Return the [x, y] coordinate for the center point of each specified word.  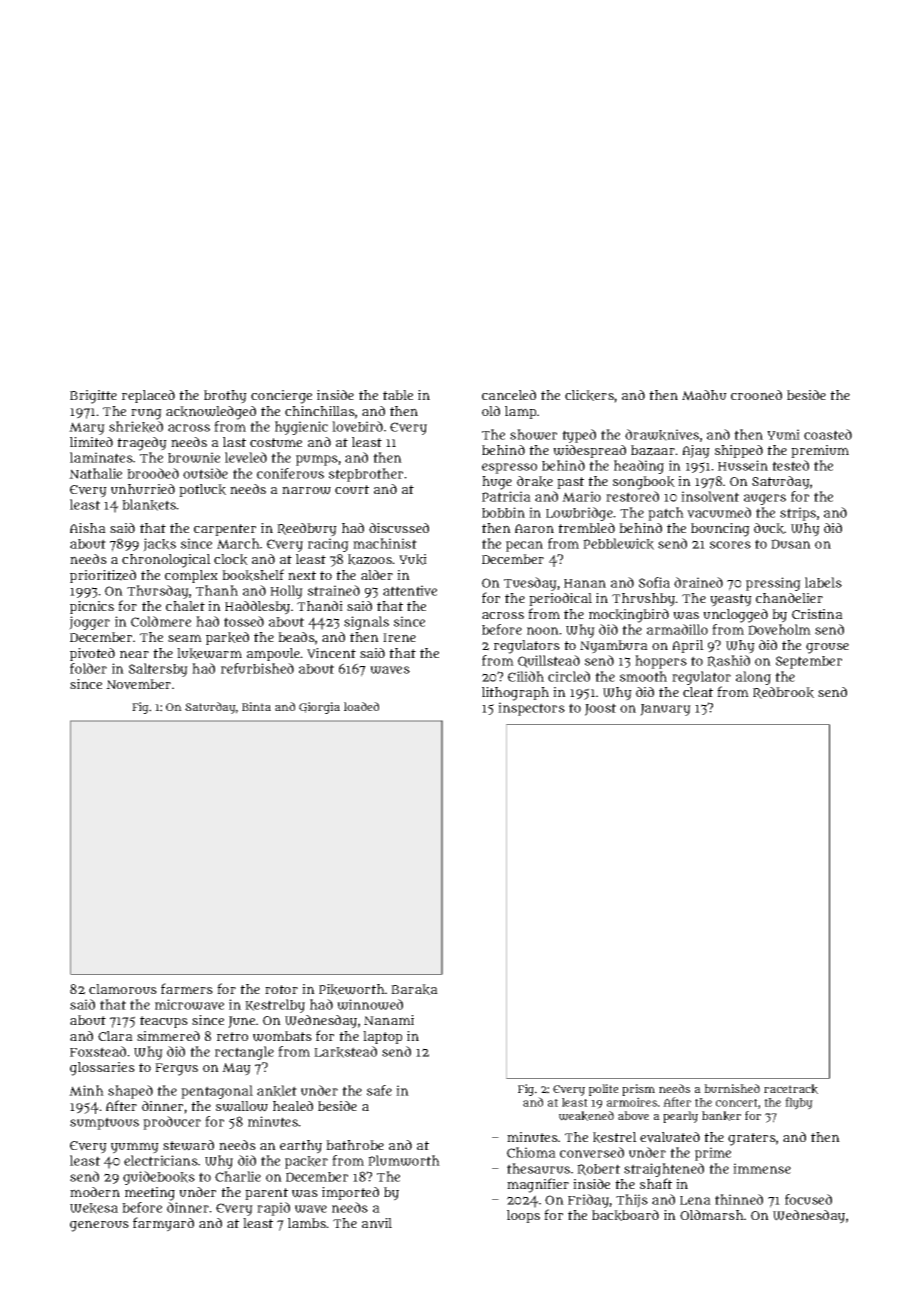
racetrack [791, 1089]
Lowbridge [579, 514]
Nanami [389, 1020]
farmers [187, 988]
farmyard [163, 1224]
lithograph [515, 694]
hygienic [301, 428]
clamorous [123, 989]
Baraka [414, 989]
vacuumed [719, 512]
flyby [799, 1103]
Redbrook [783, 693]
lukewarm [209, 653]
